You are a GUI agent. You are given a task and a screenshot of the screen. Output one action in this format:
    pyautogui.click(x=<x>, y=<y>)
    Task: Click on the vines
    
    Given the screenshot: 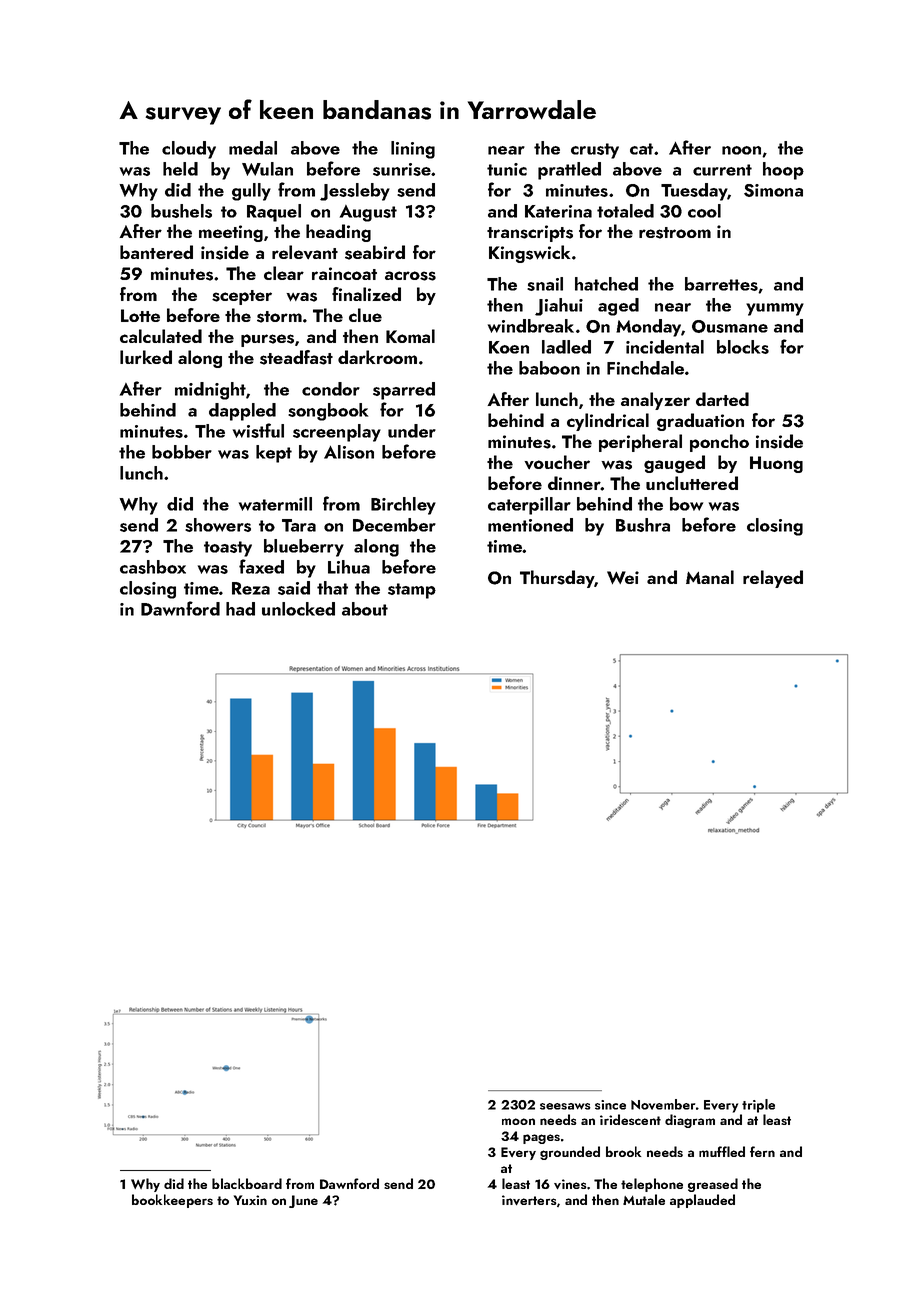 What is the action you would take?
    pyautogui.click(x=570, y=1184)
